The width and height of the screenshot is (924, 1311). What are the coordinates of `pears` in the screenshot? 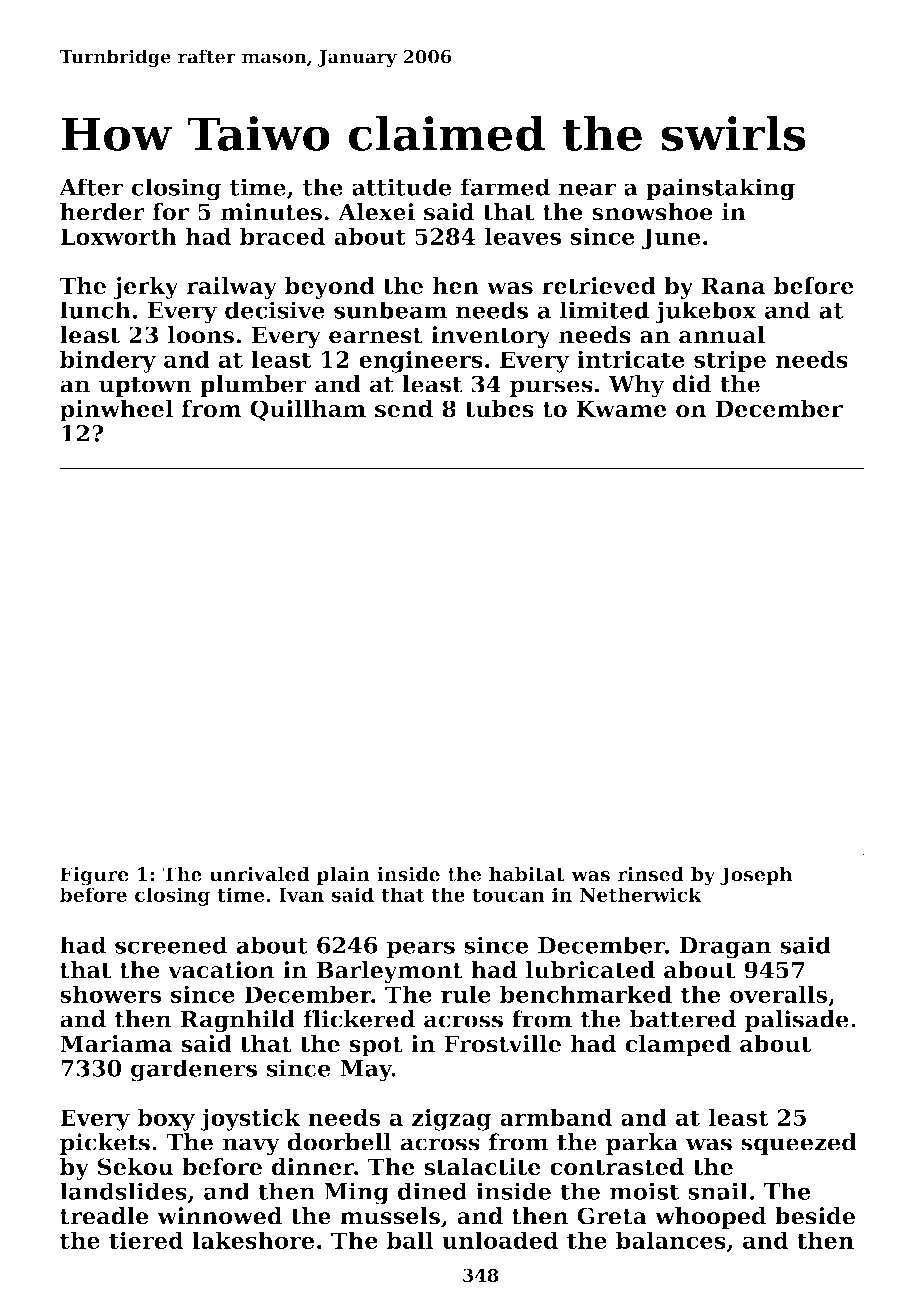 It's located at (421, 949).
